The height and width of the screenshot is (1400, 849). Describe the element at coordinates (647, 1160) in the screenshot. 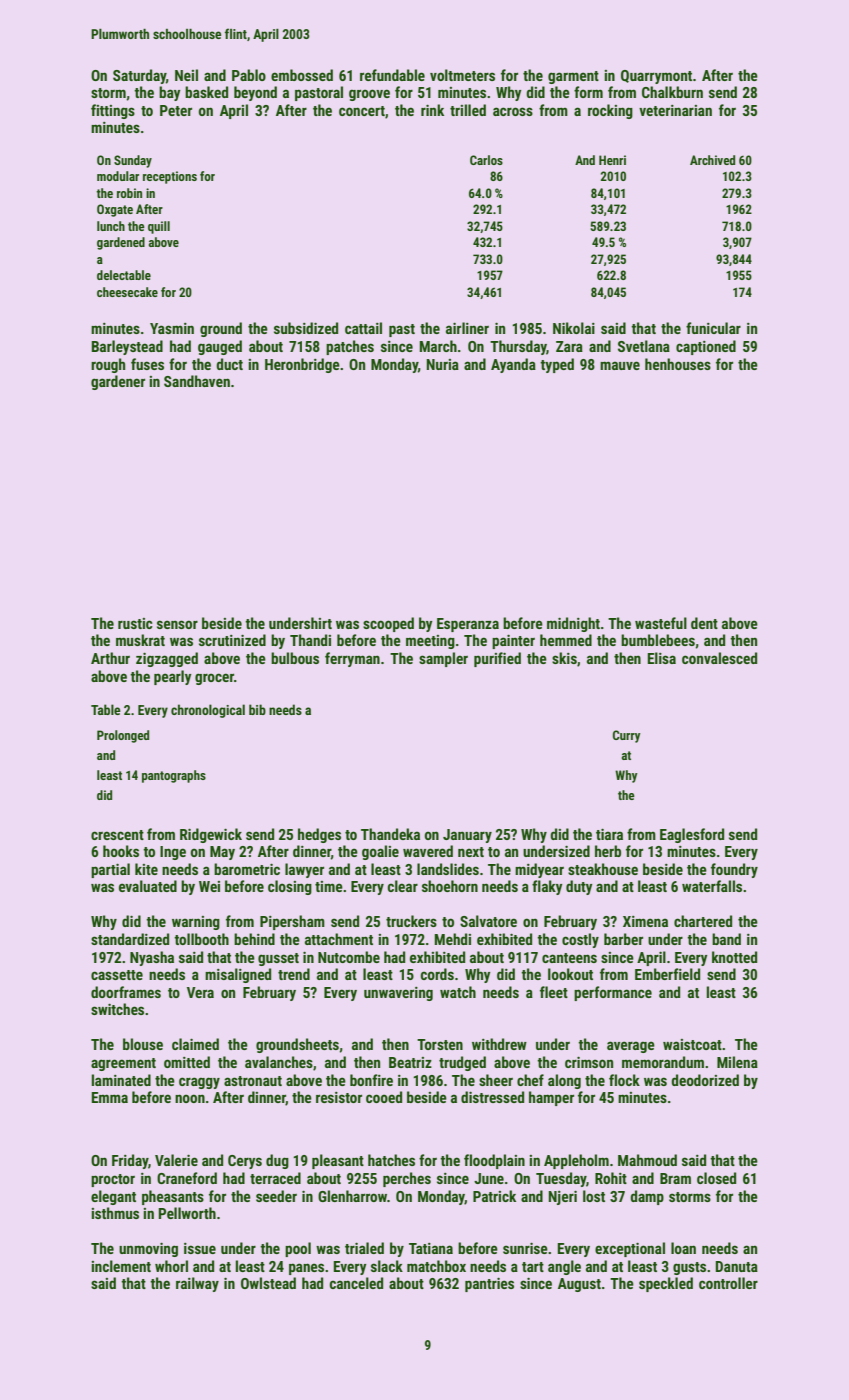

I see `Mahmoud` at that location.
